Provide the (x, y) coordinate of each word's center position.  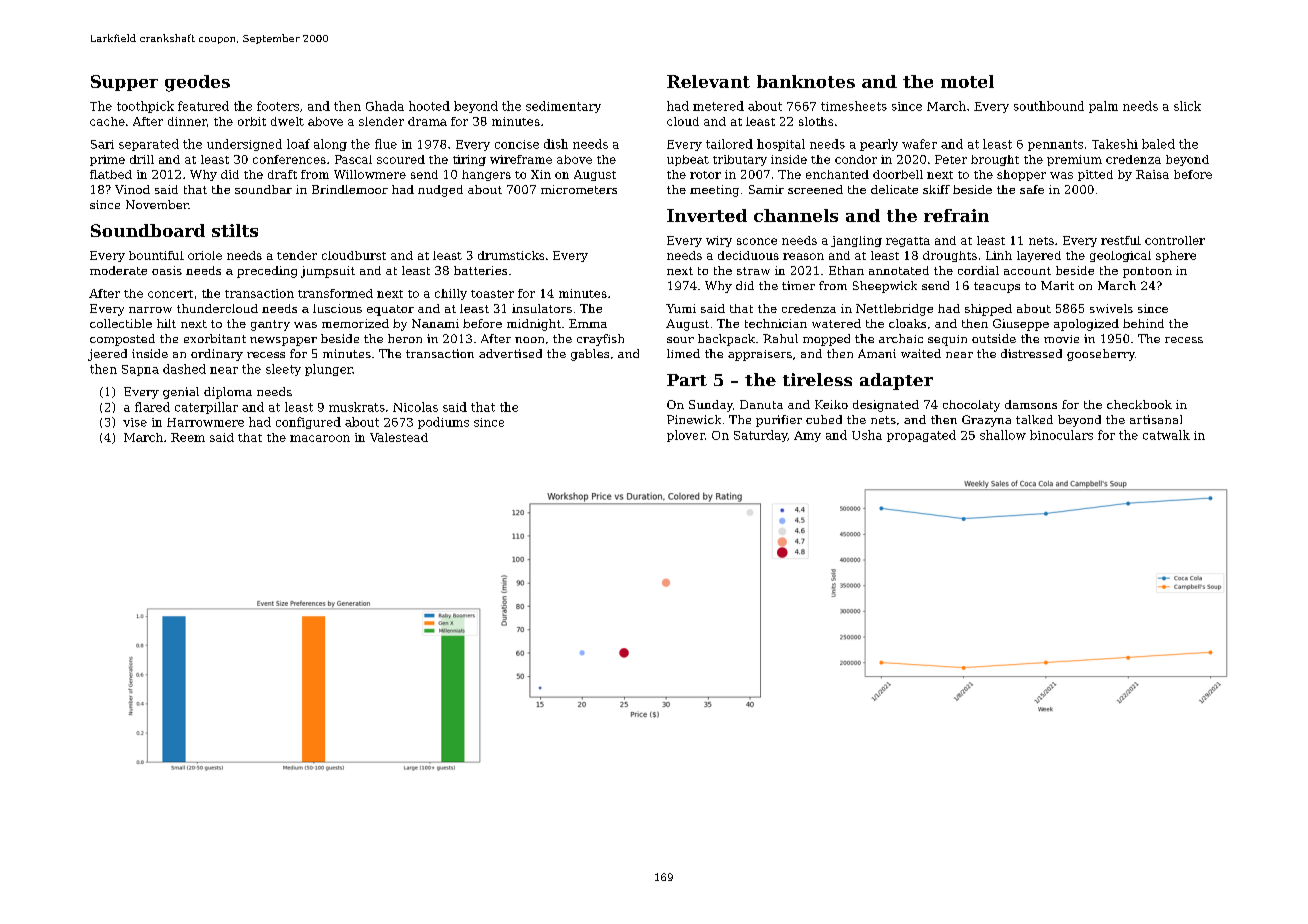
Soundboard (148, 230)
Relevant (708, 81)
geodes (197, 83)
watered (836, 323)
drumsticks (511, 255)
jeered (107, 355)
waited (921, 353)
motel (967, 81)
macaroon (320, 438)
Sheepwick (885, 287)
